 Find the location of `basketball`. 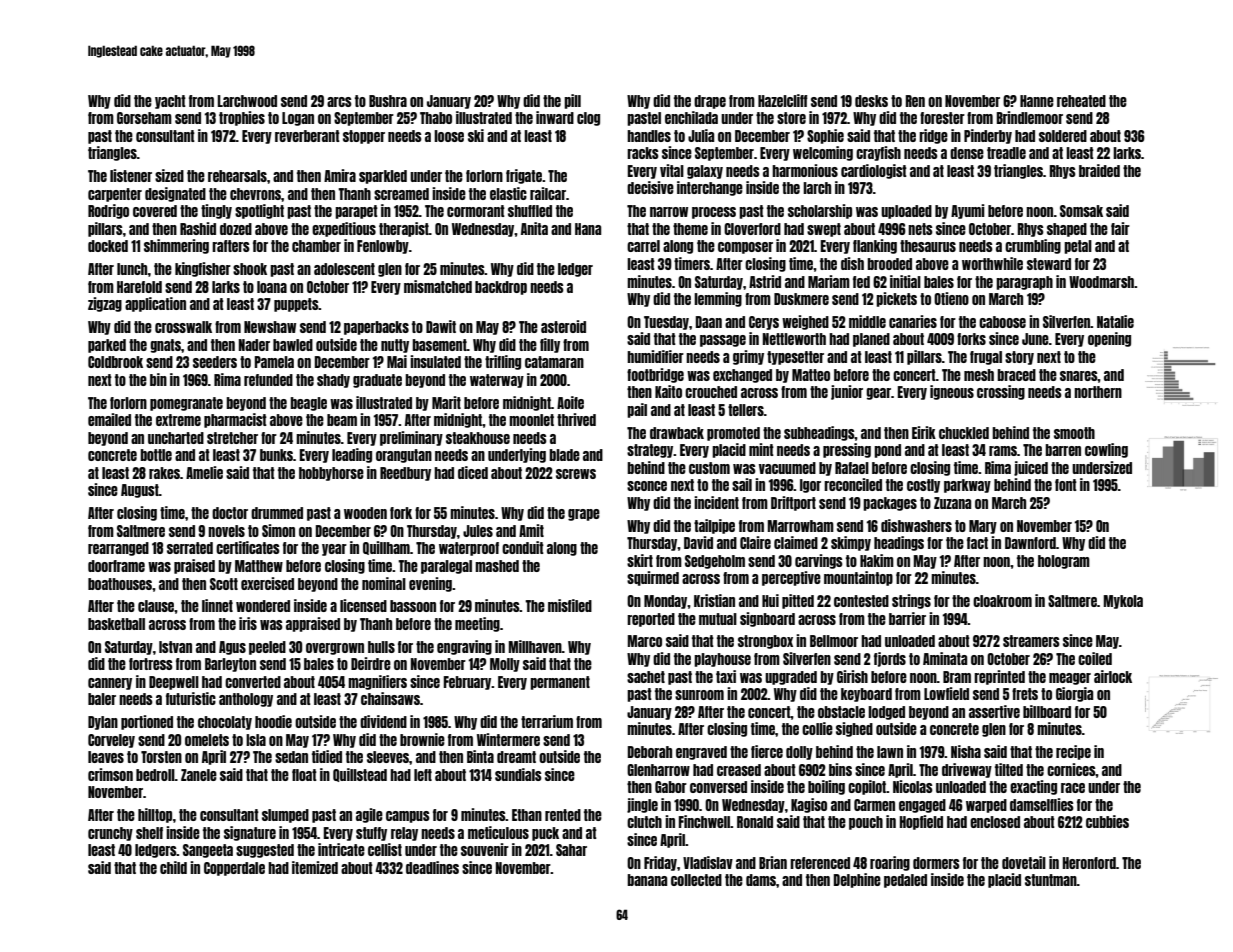

basketball is located at coordinates (116, 624).
